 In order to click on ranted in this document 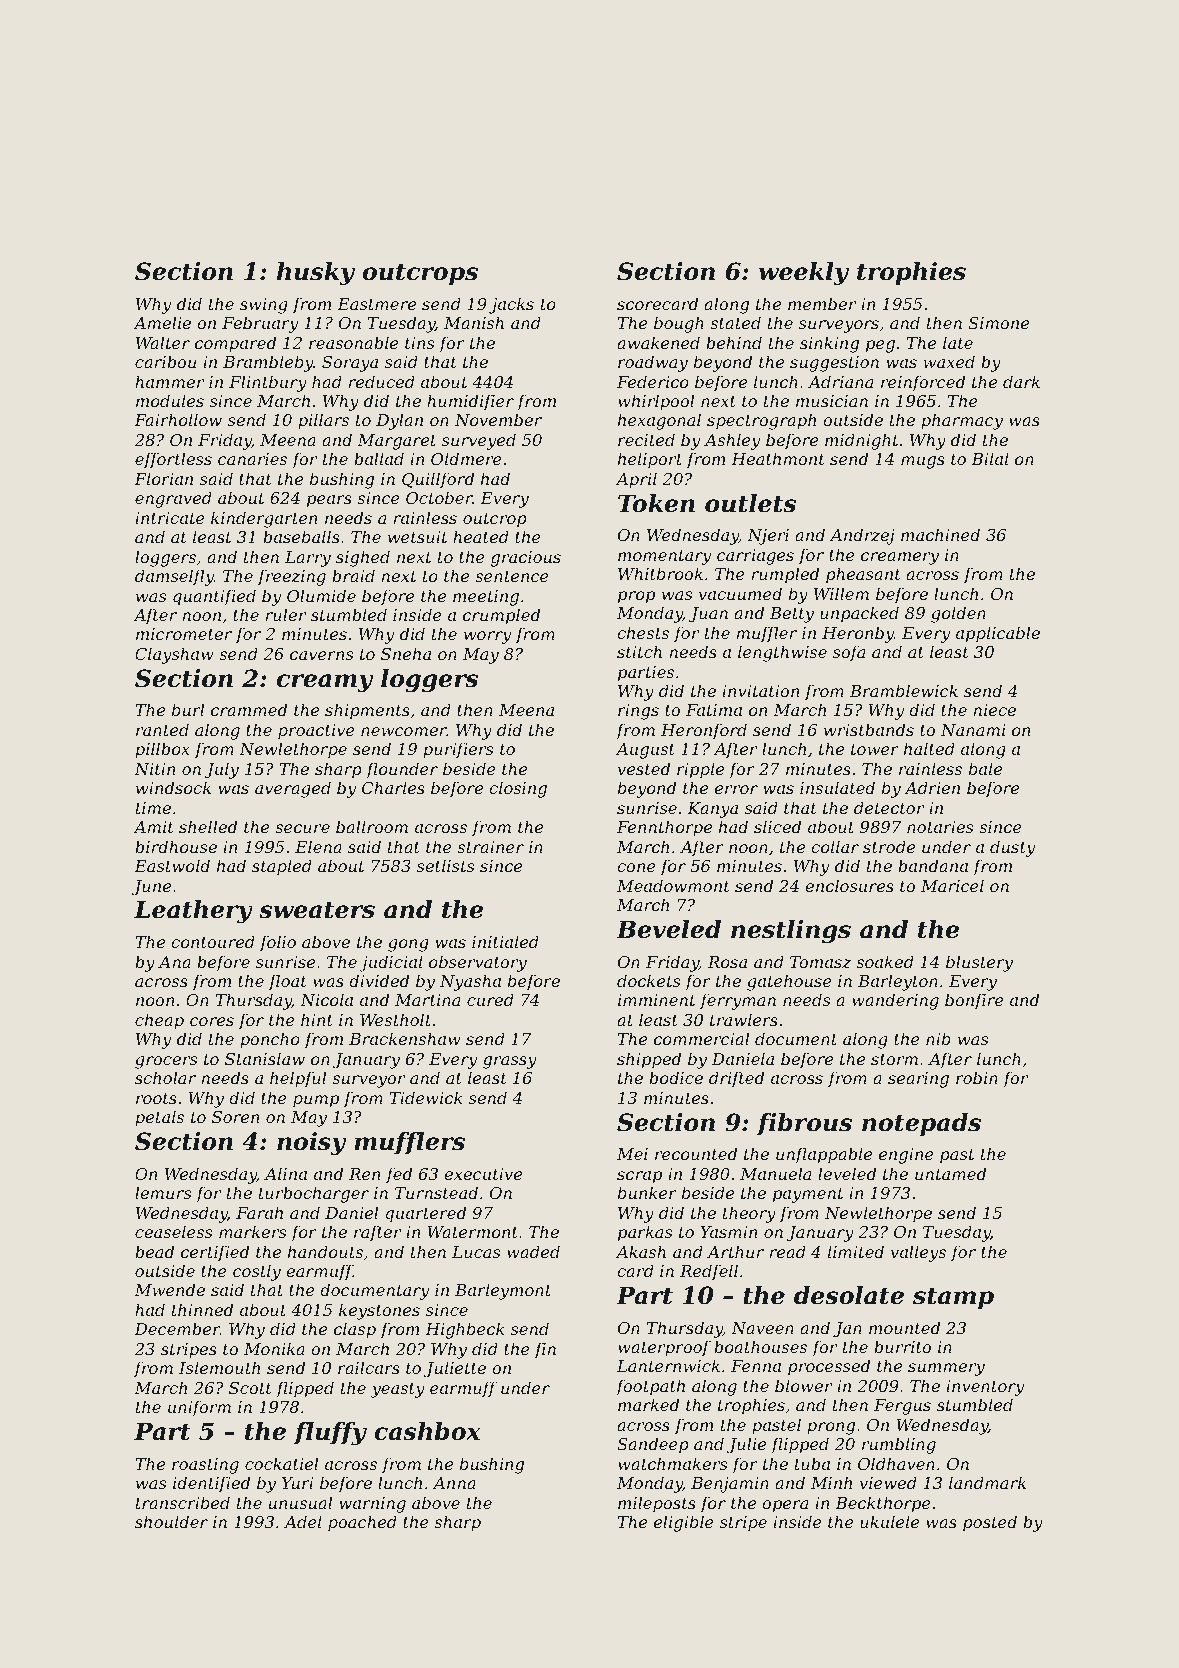, I will do `click(162, 729)`.
